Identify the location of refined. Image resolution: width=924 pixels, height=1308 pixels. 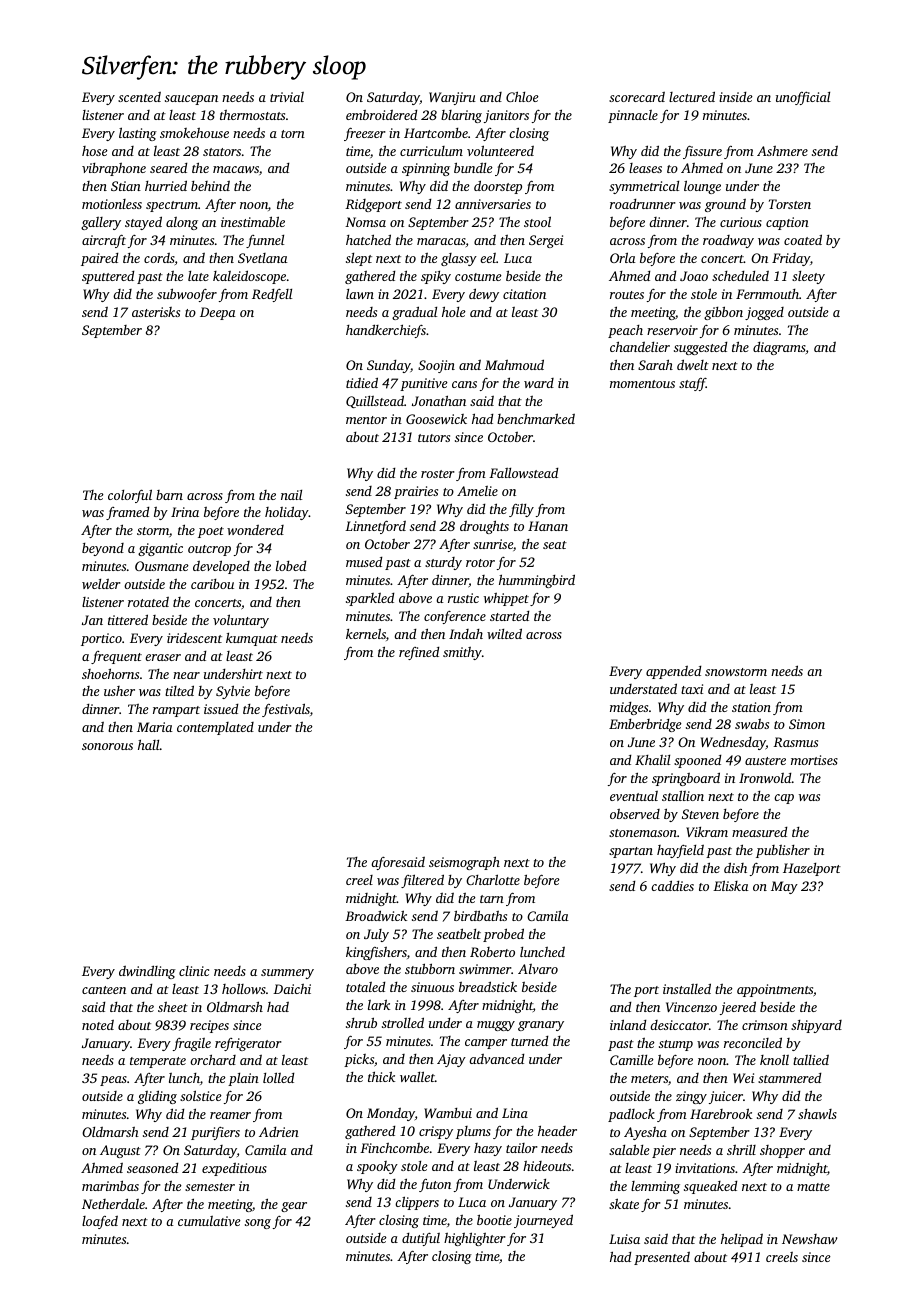
(419, 653).
